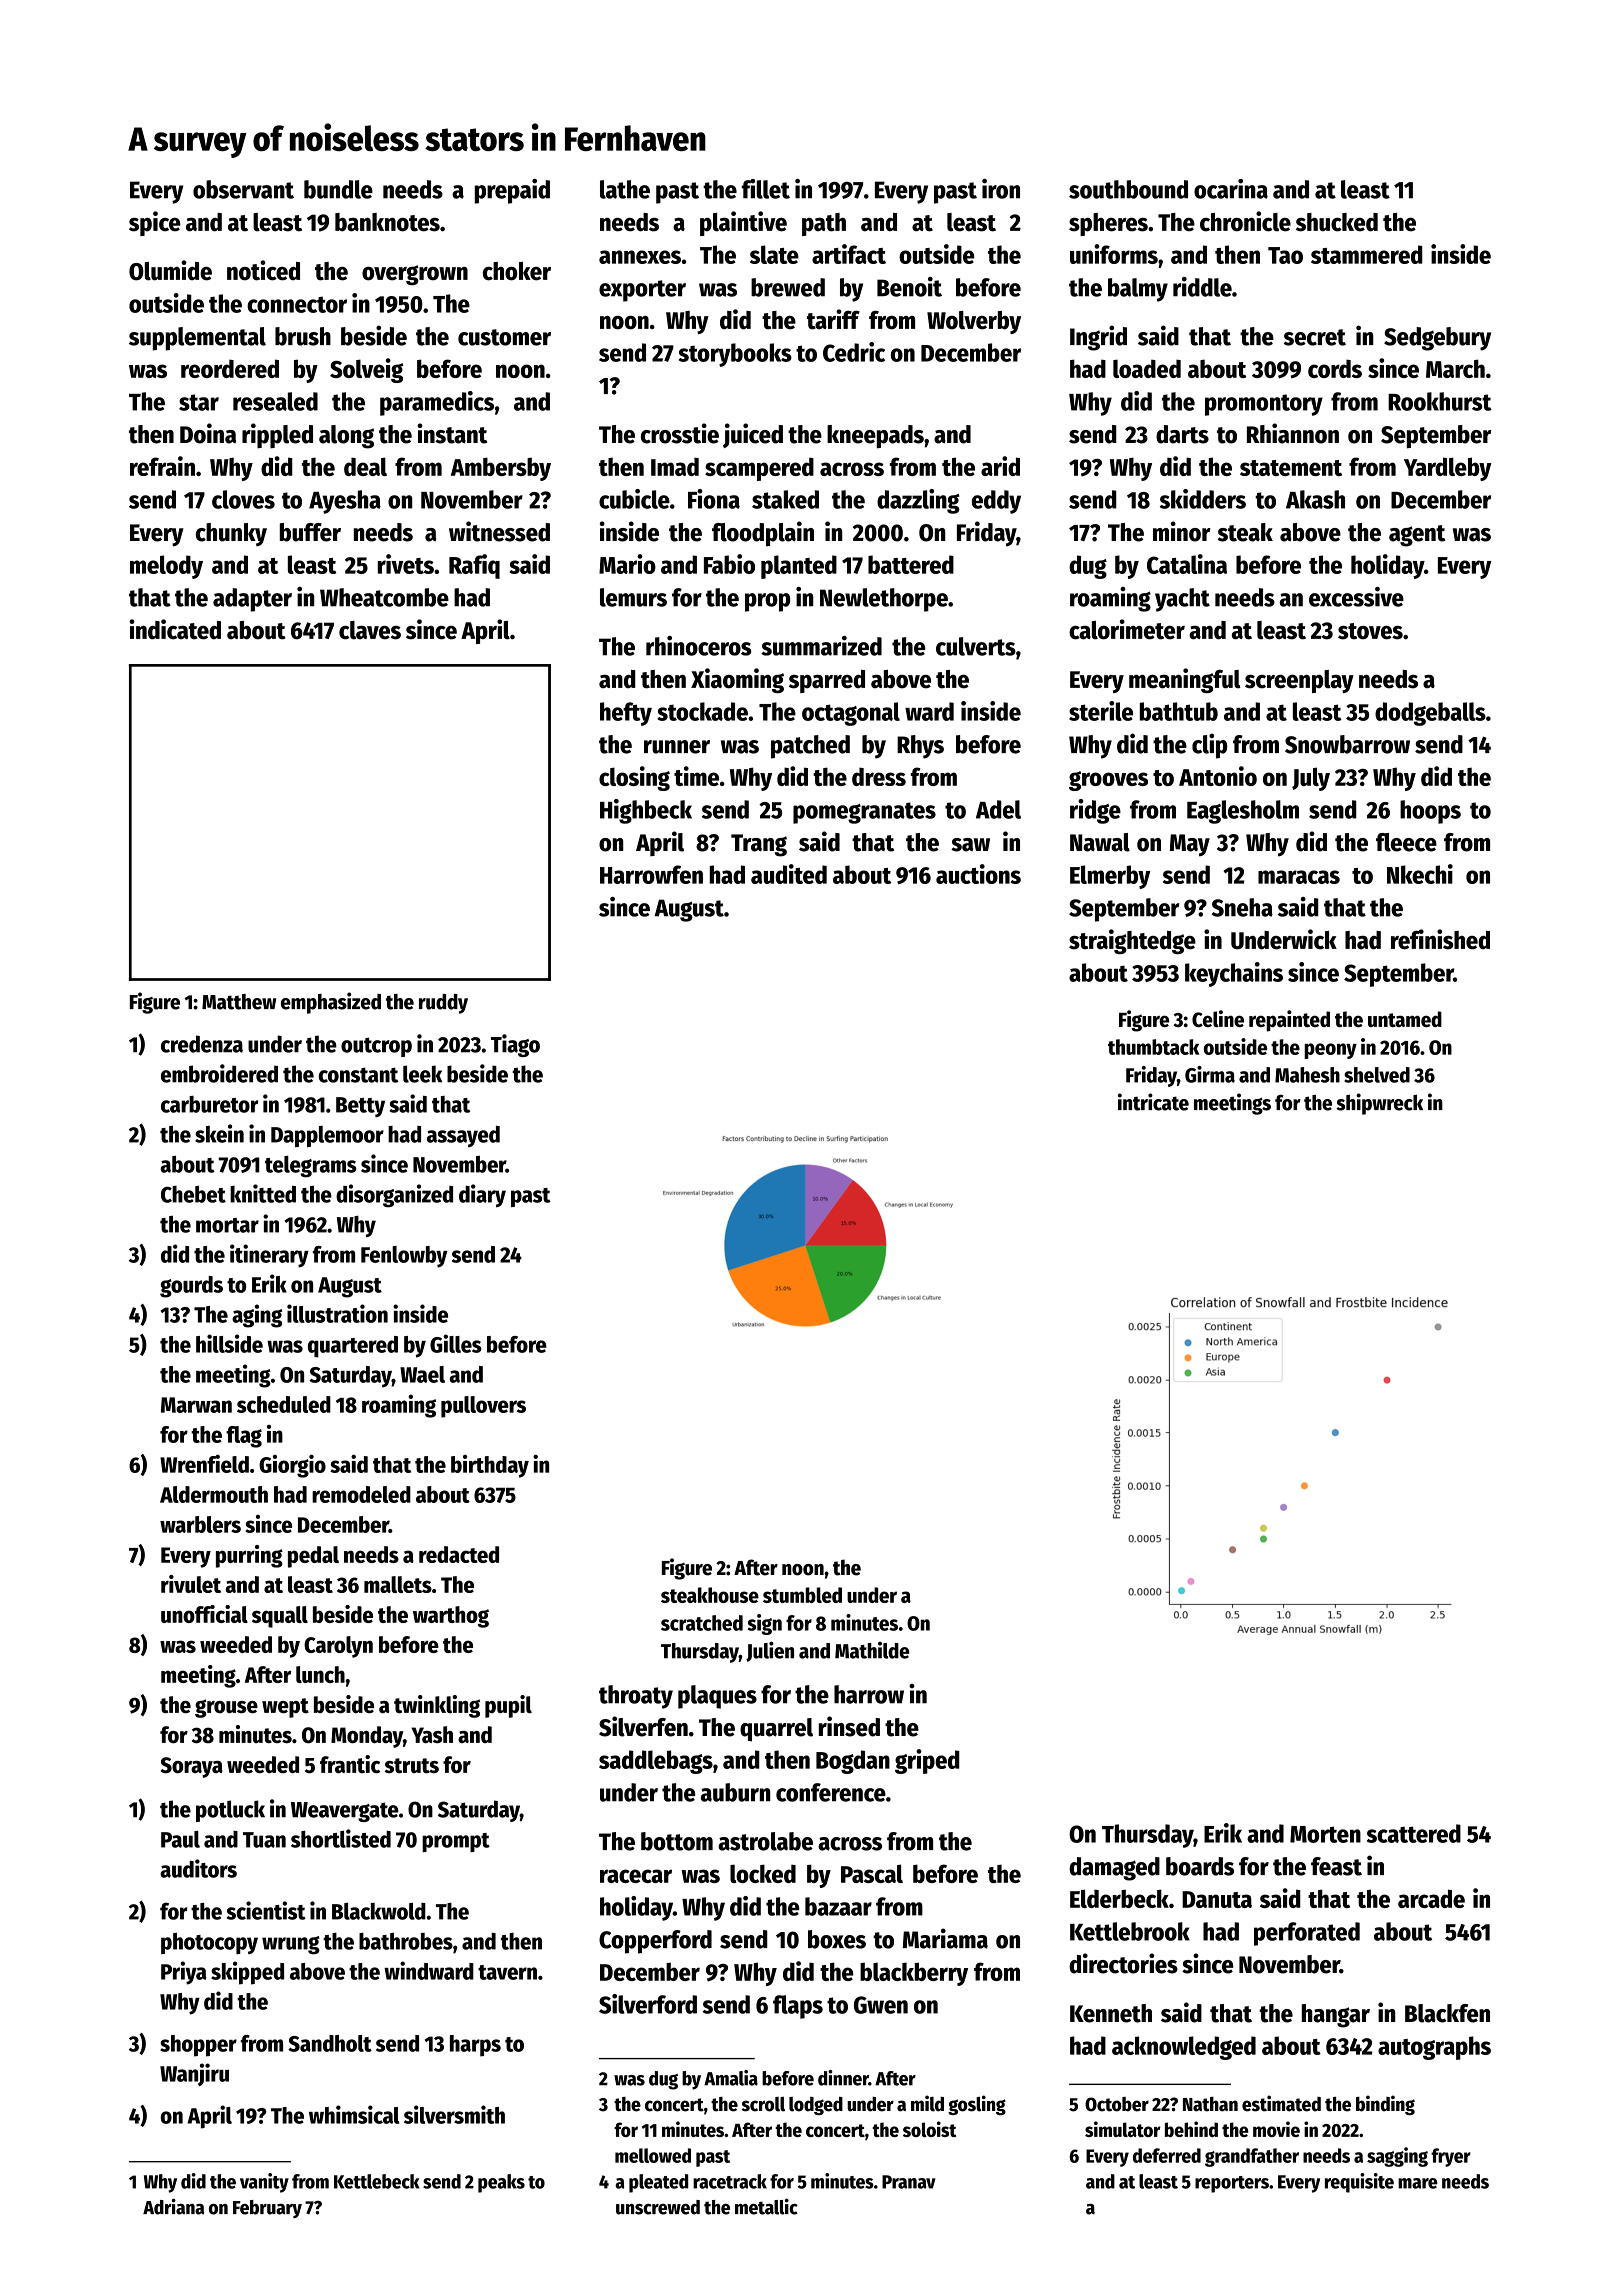  What do you see at coordinates (802, 1595) in the image?
I see `stumbled` at bounding box center [802, 1595].
